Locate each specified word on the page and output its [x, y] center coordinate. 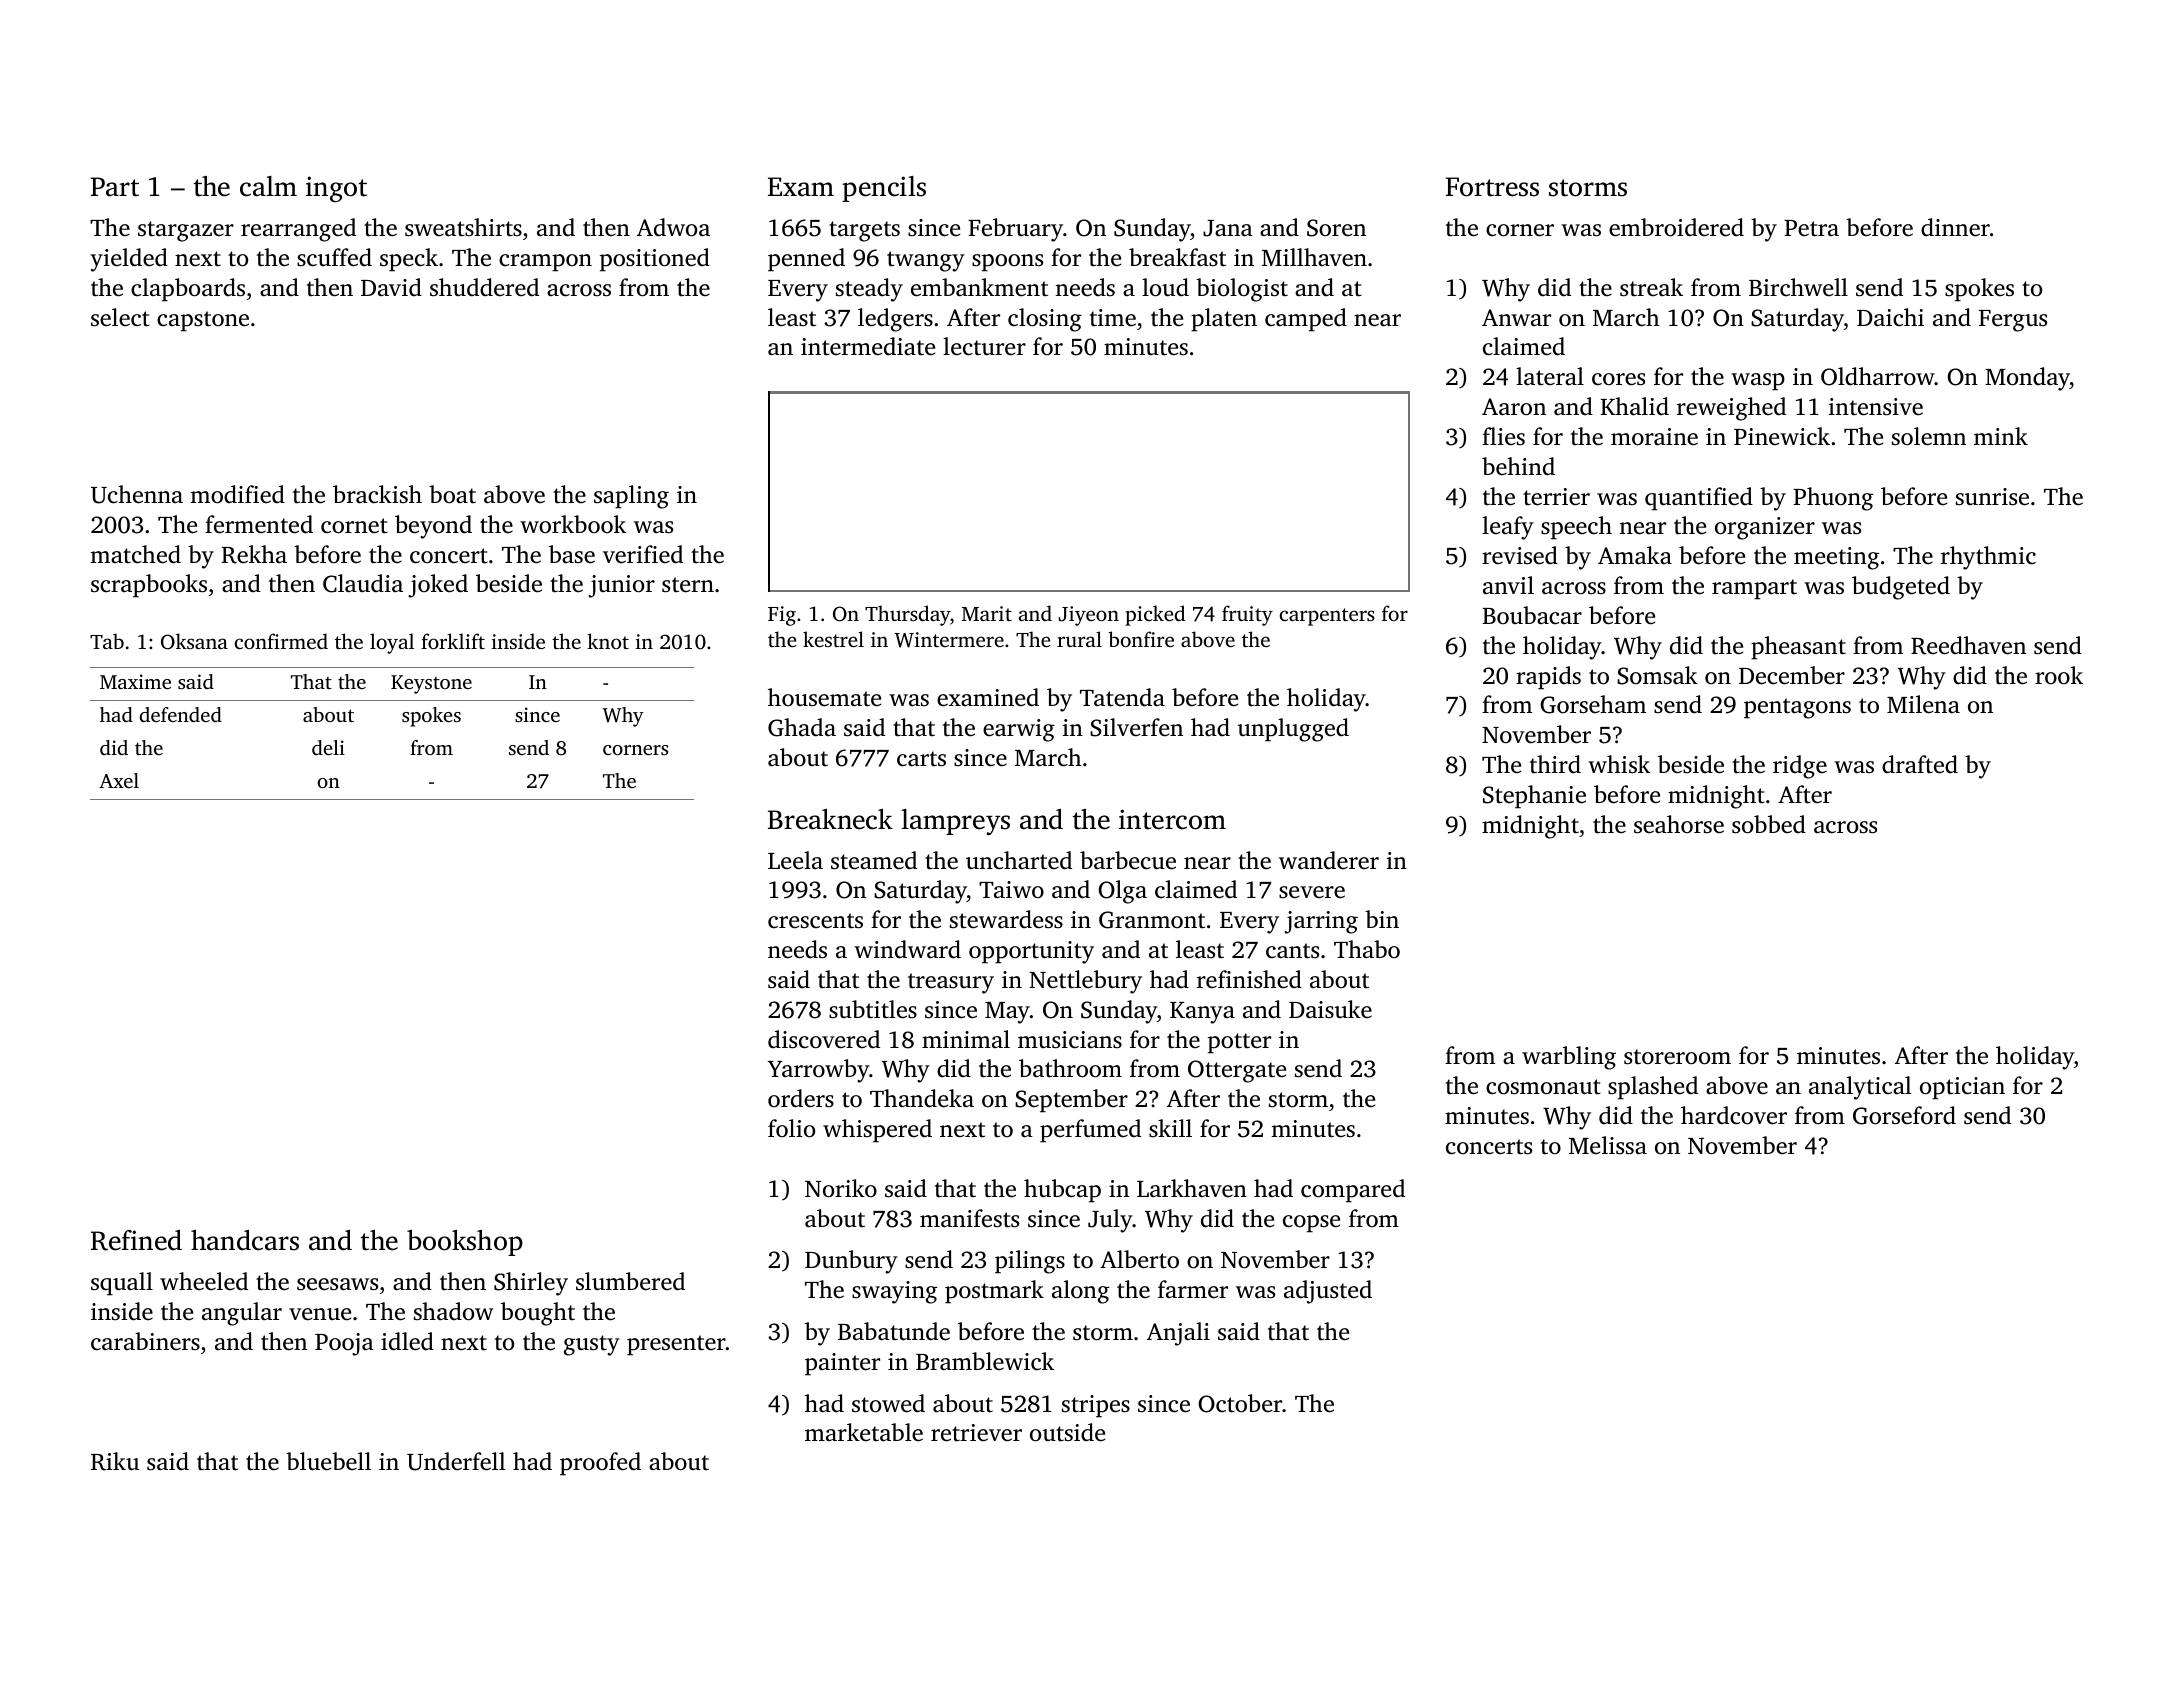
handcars [245, 1240]
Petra [1811, 228]
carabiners [145, 1341]
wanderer [1329, 860]
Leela [795, 860]
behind [1518, 466]
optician [1962, 1088]
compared [1353, 1191]
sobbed [1769, 824]
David [391, 287]
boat [452, 494]
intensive [1876, 407]
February [1015, 230]
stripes [1096, 1406]
